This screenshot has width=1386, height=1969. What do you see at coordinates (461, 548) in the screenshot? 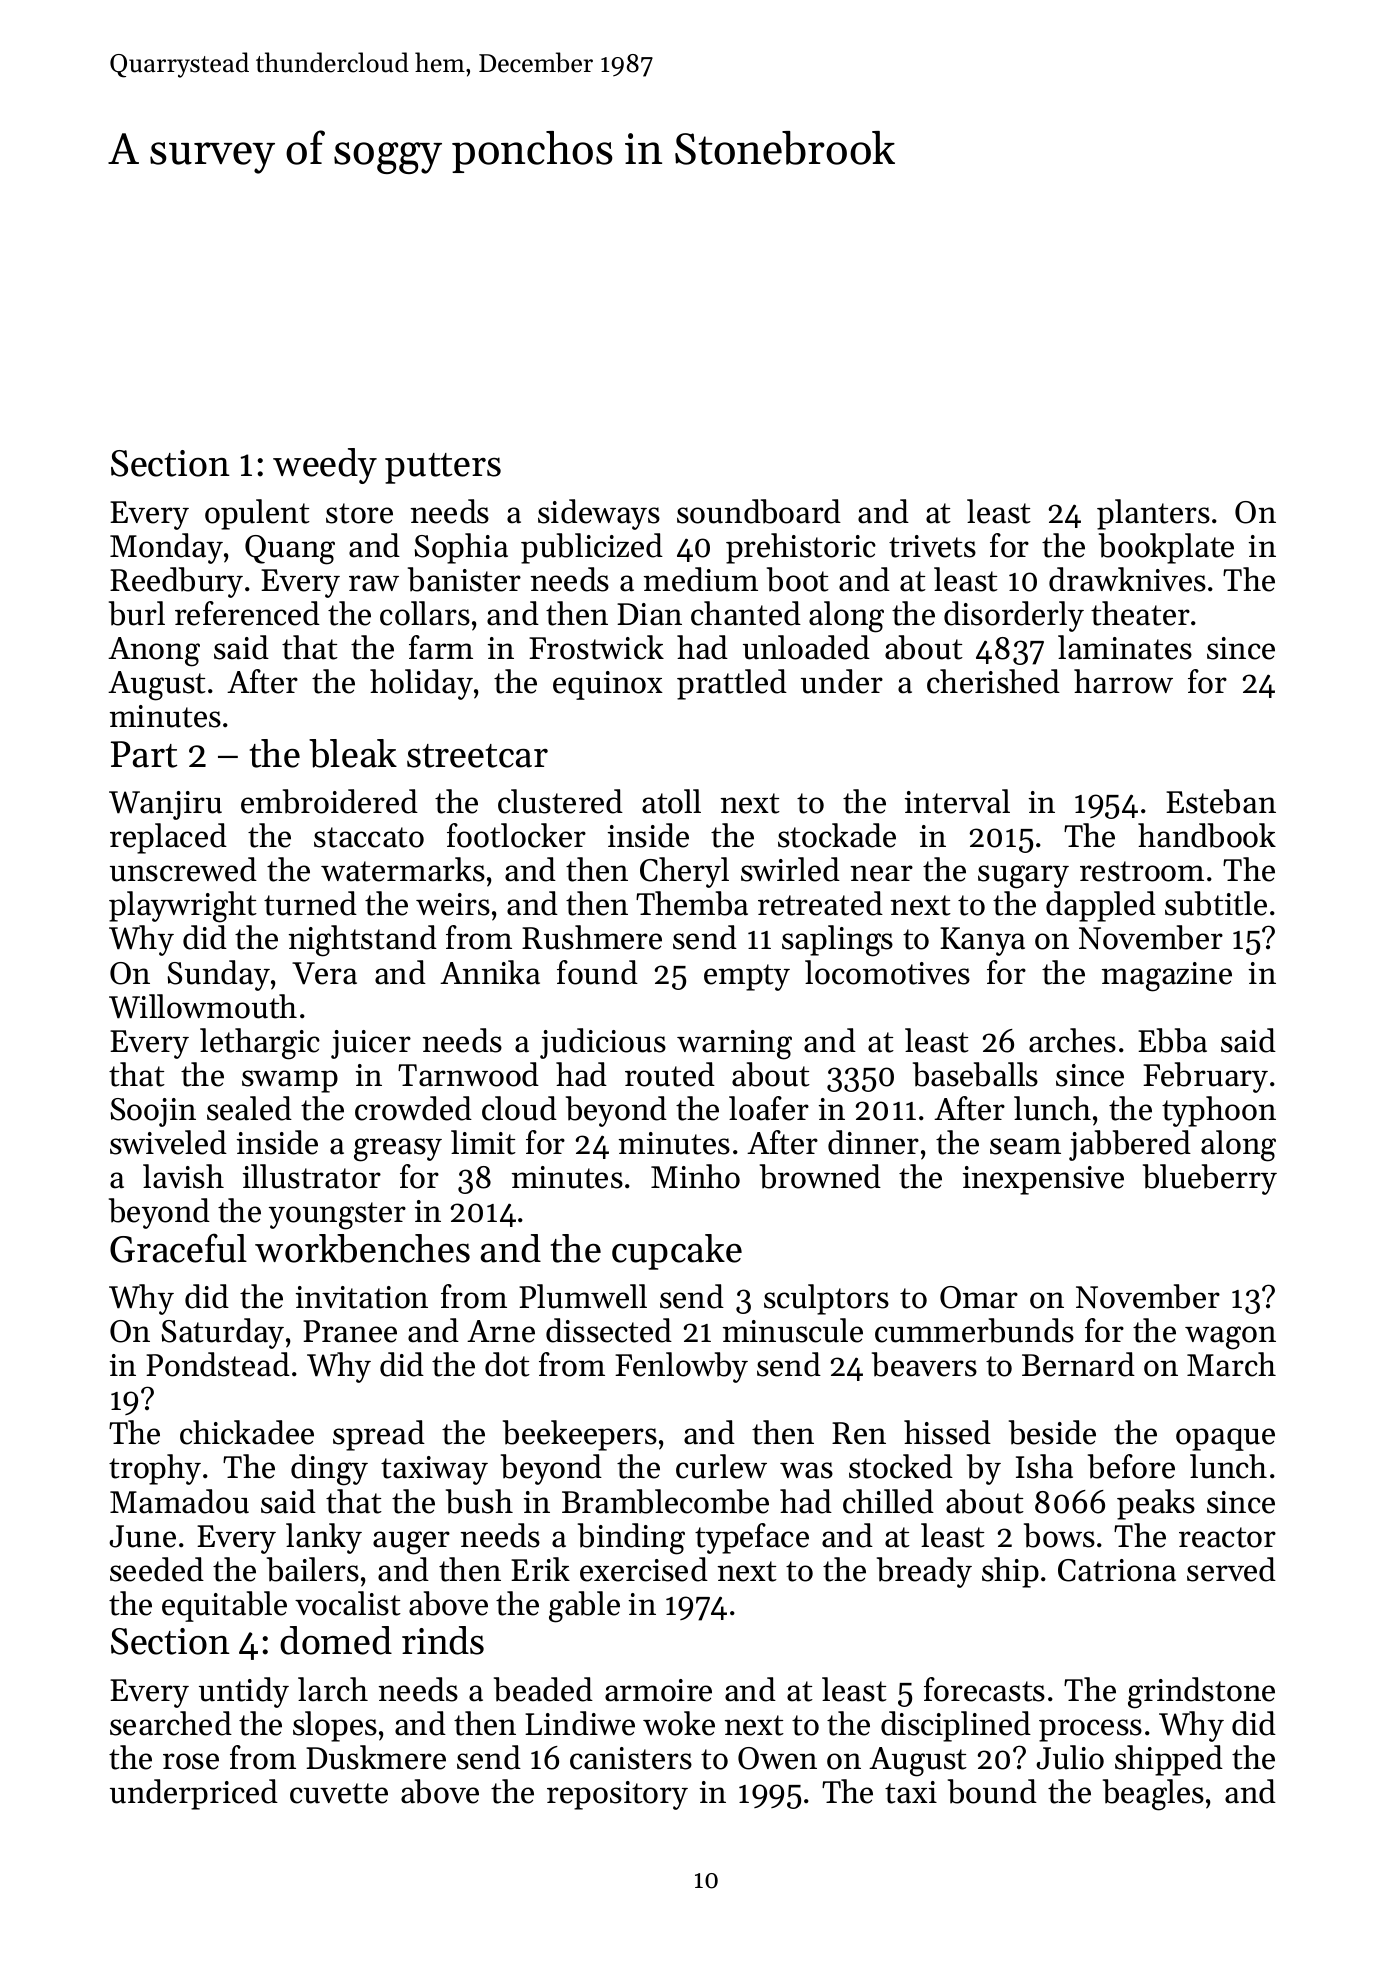
I see `Sophia` at bounding box center [461, 548].
